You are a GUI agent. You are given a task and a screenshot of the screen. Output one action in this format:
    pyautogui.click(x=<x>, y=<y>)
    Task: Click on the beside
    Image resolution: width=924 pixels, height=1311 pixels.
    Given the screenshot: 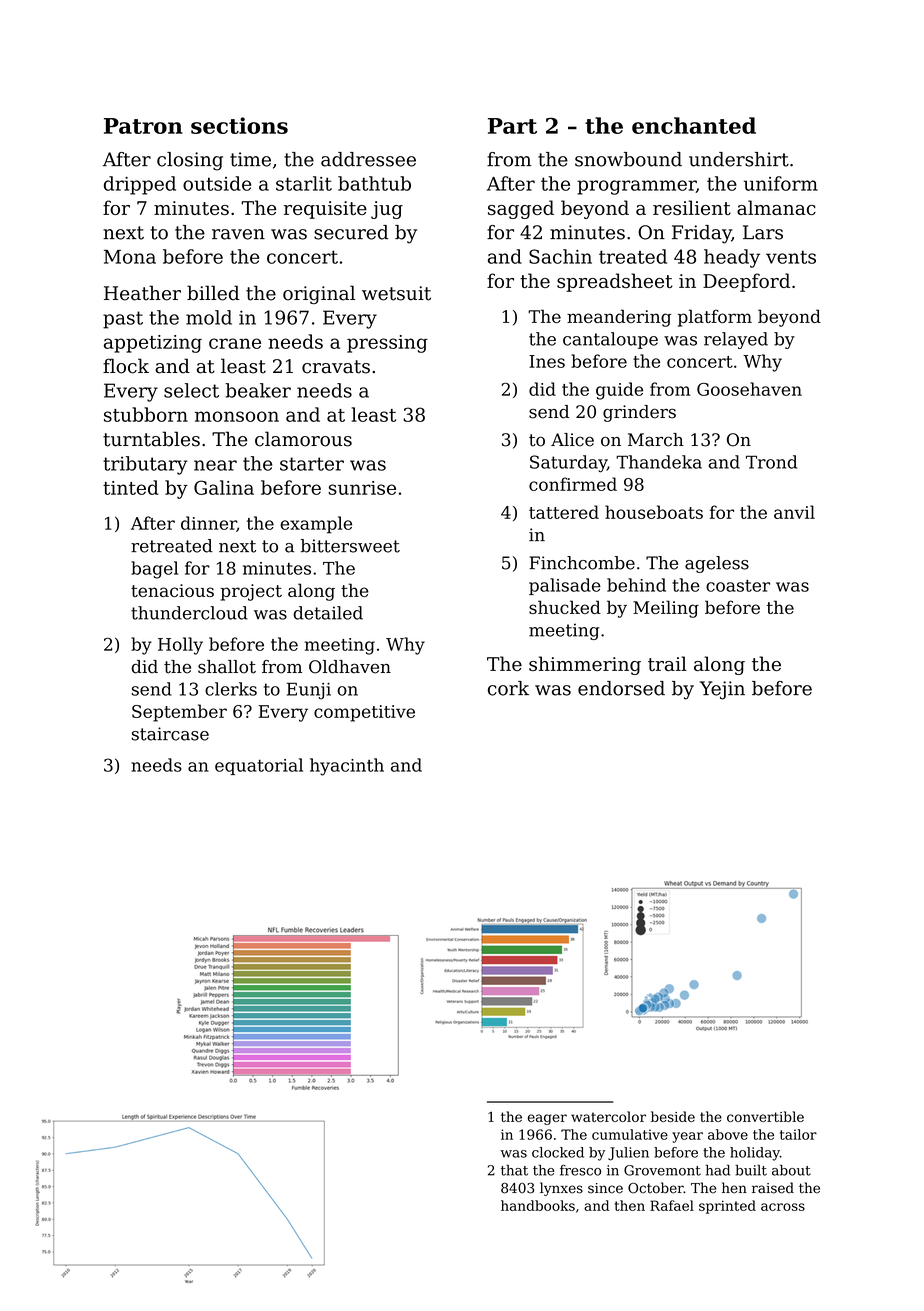 What is the action you would take?
    pyautogui.click(x=673, y=1116)
